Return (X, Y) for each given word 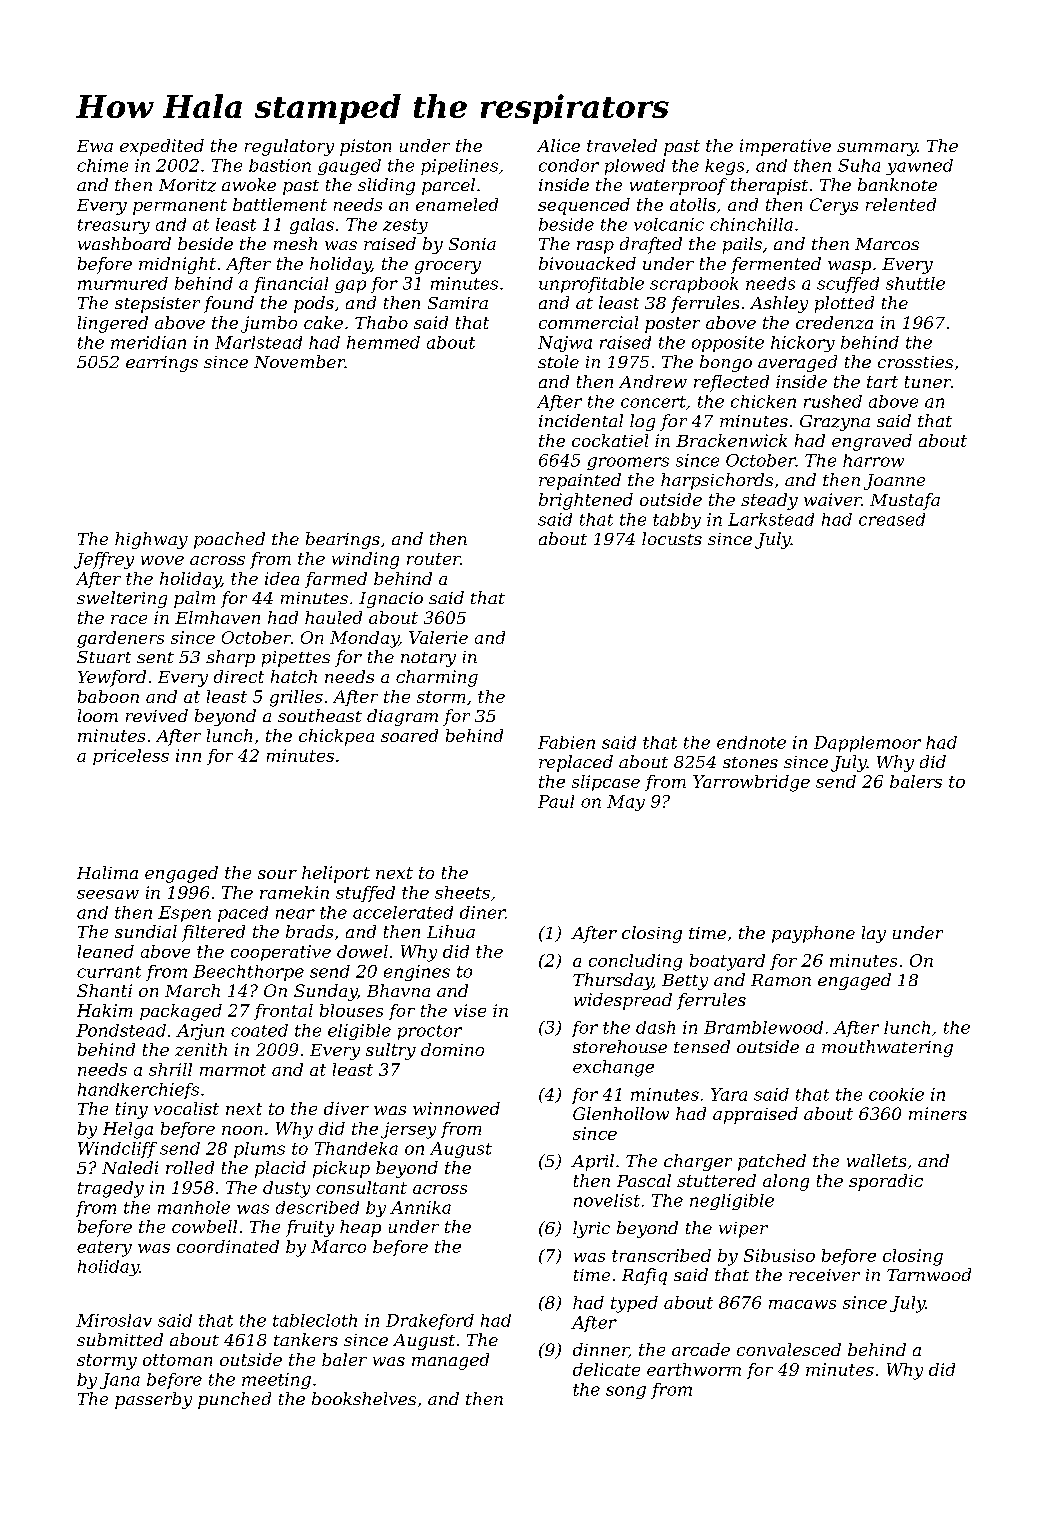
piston (365, 147)
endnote (751, 742)
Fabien (566, 742)
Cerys (834, 206)
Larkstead (771, 519)
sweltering (122, 599)
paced (243, 914)
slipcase (606, 783)
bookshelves (364, 1398)
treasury (114, 226)
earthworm (694, 1369)
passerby (153, 1400)
